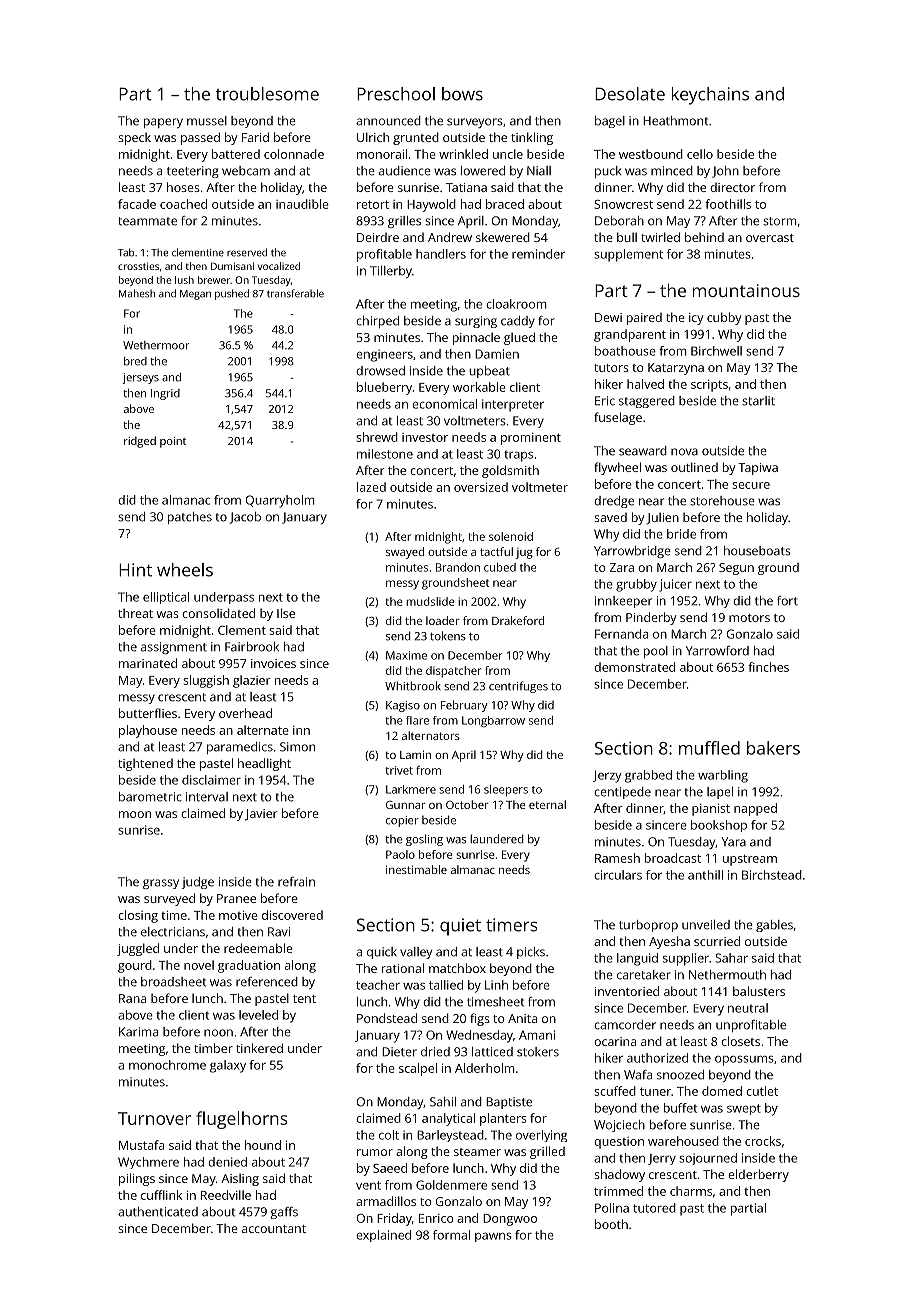 The image size is (924, 1308). I want to click on tutored, so click(654, 1208).
